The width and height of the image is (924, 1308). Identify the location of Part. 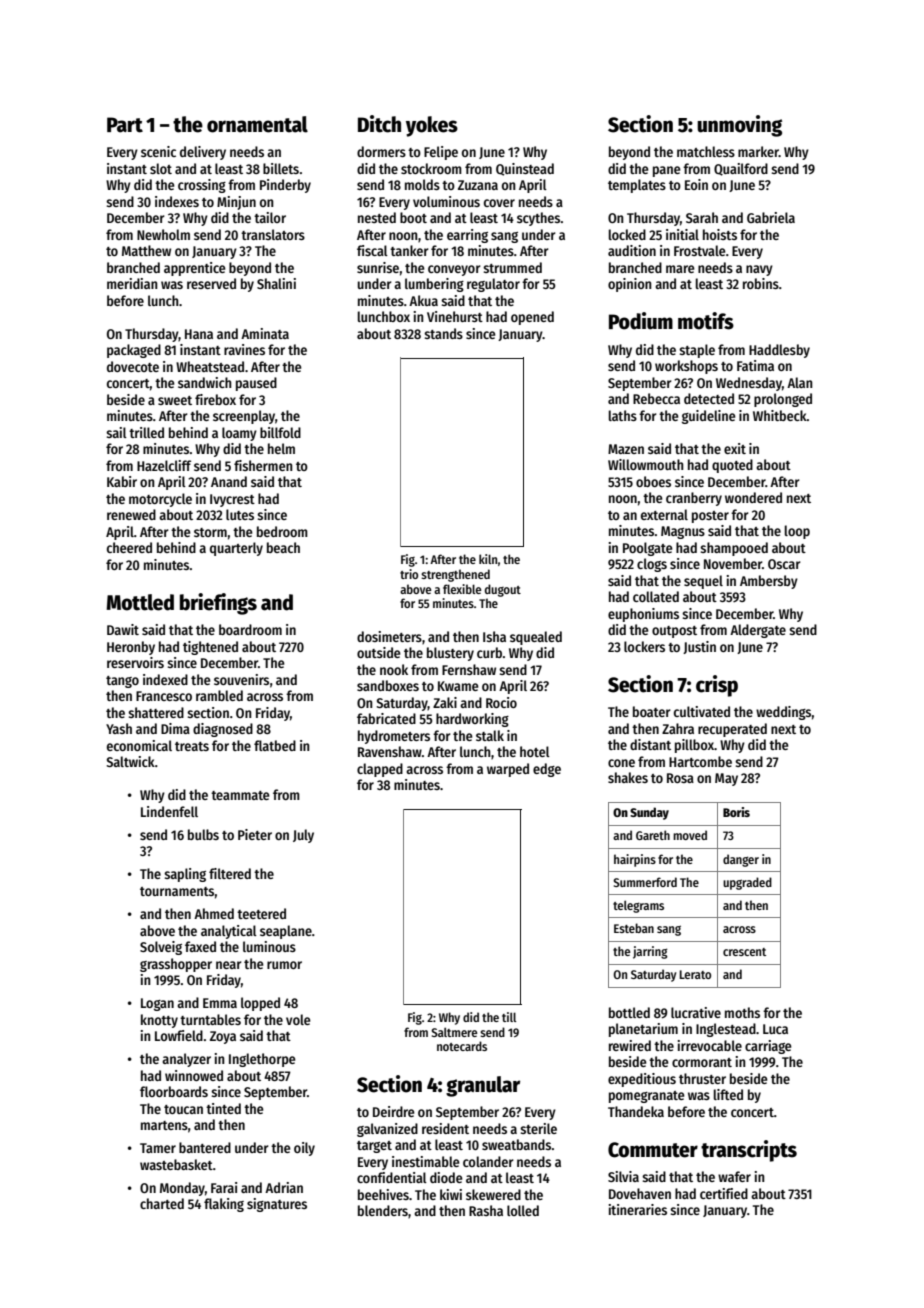
(125, 125).
